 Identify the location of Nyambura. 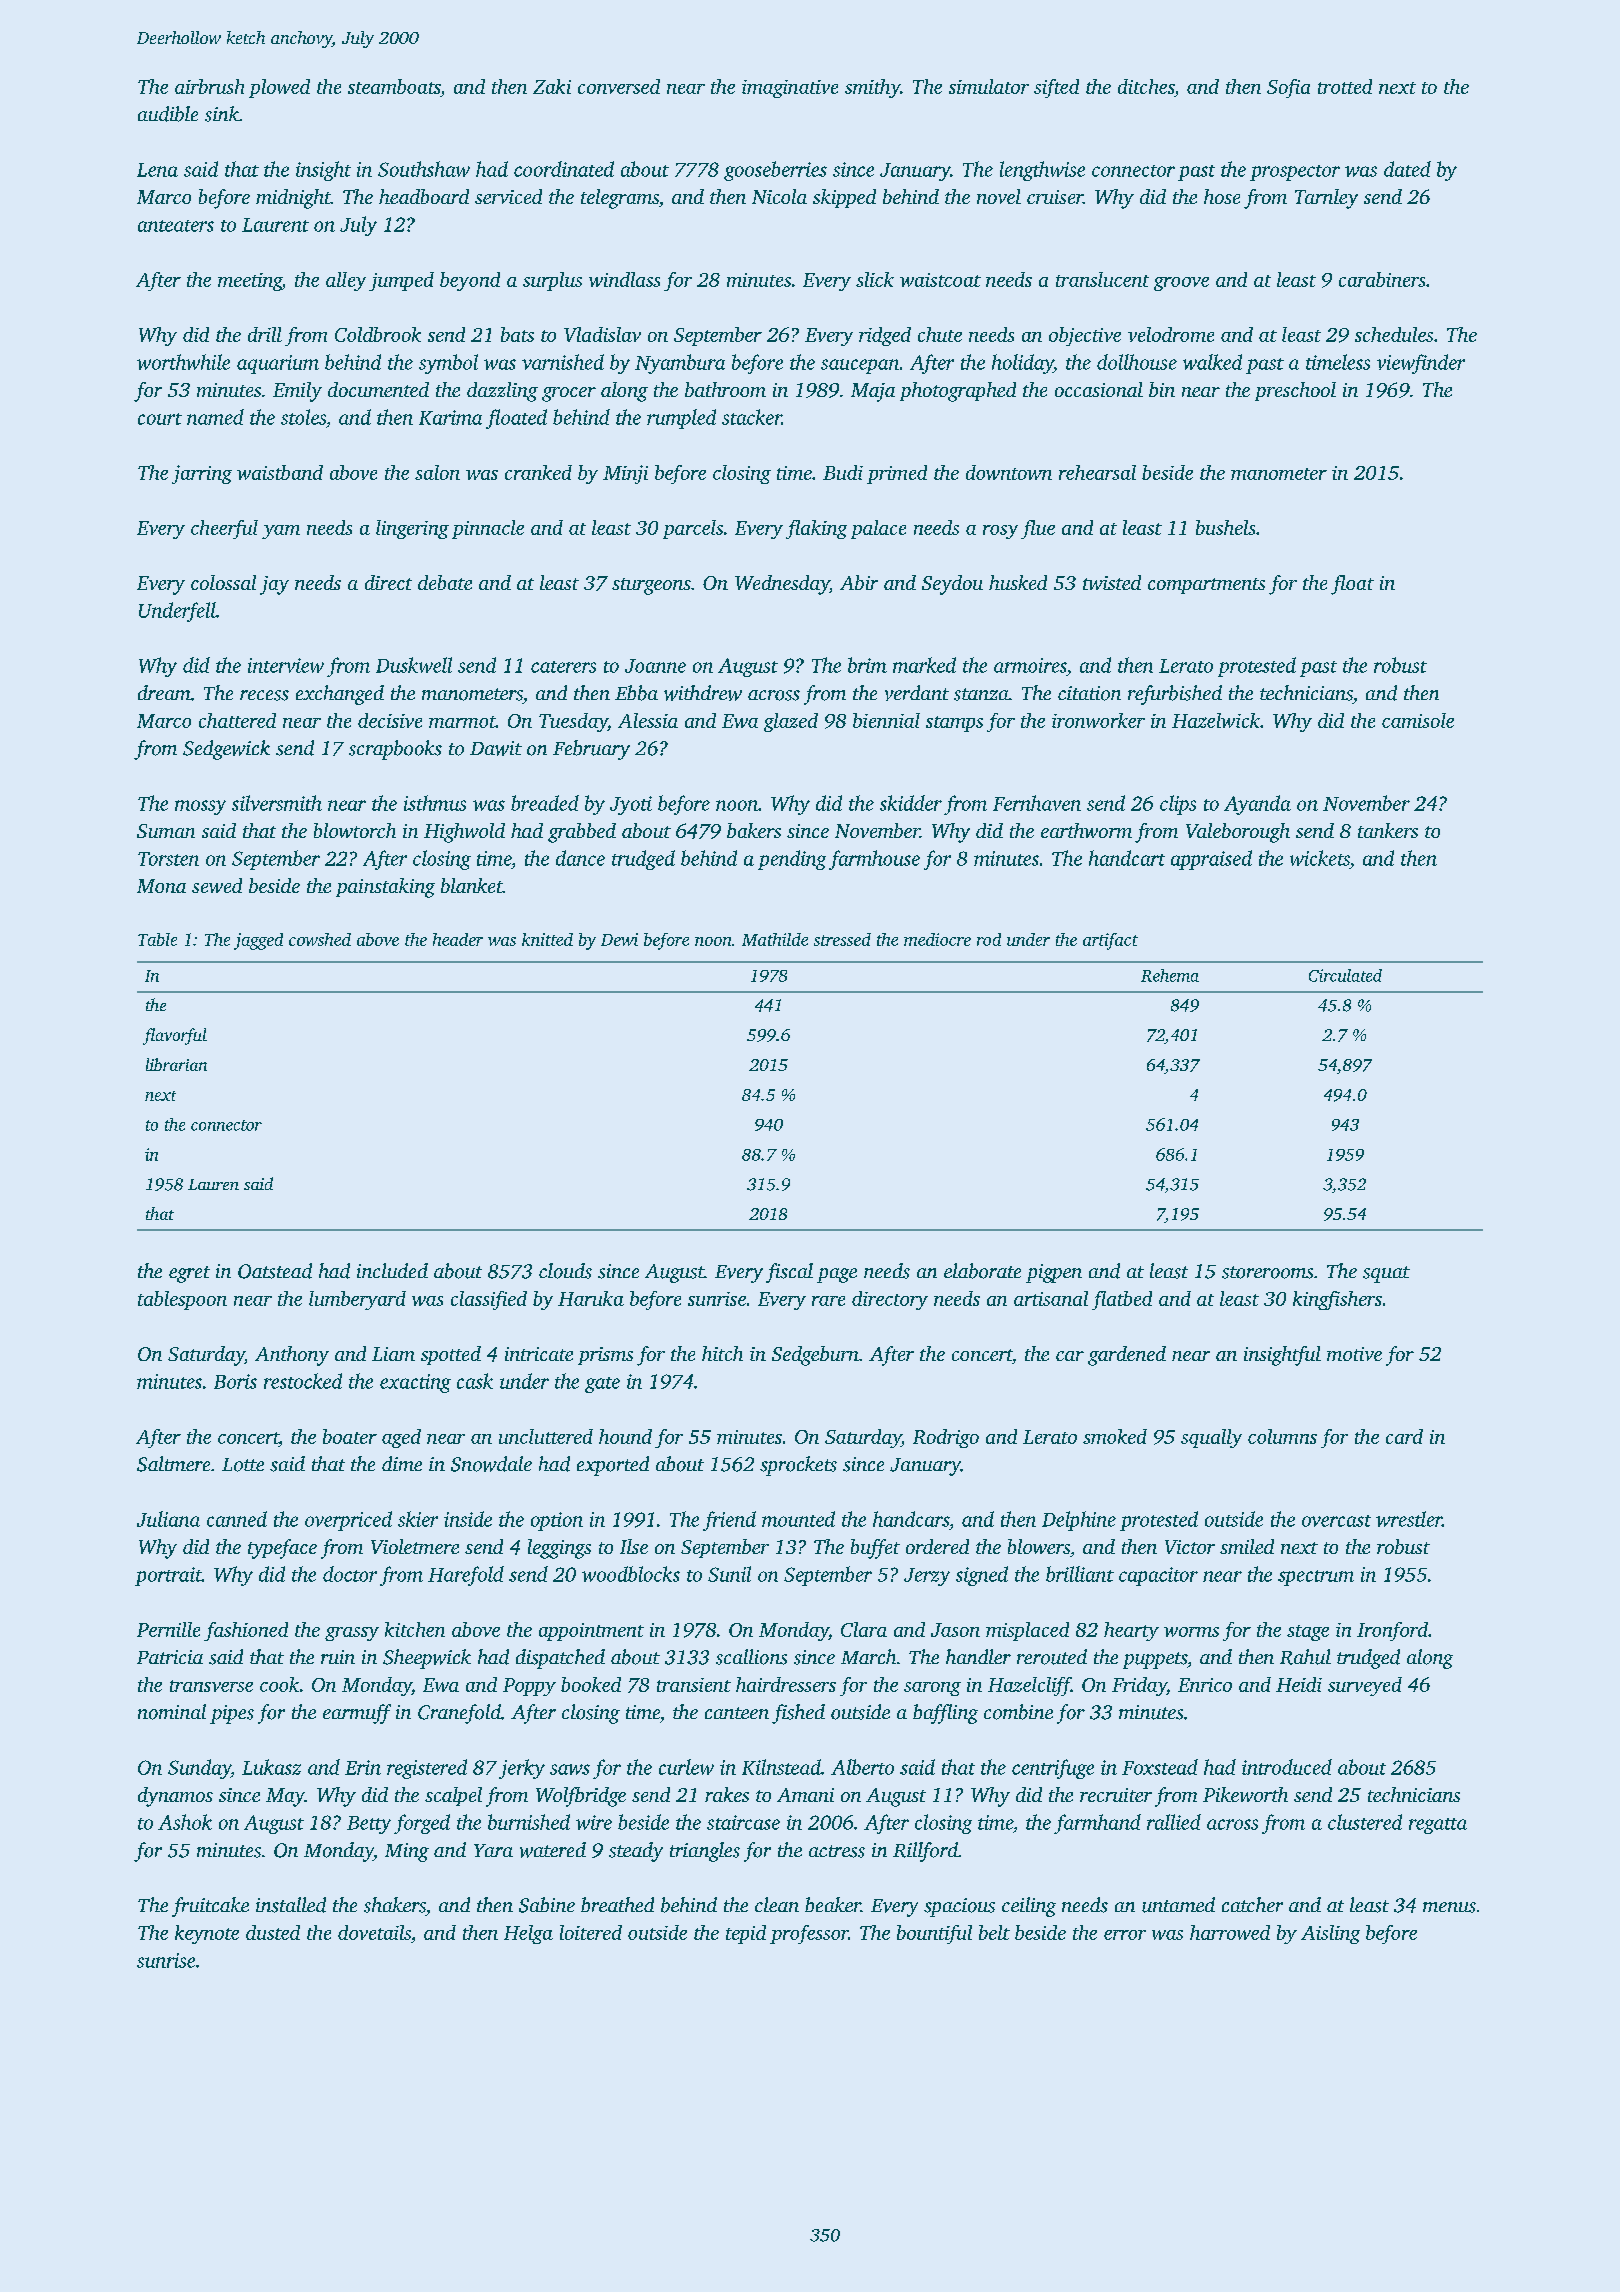
(680, 364).
